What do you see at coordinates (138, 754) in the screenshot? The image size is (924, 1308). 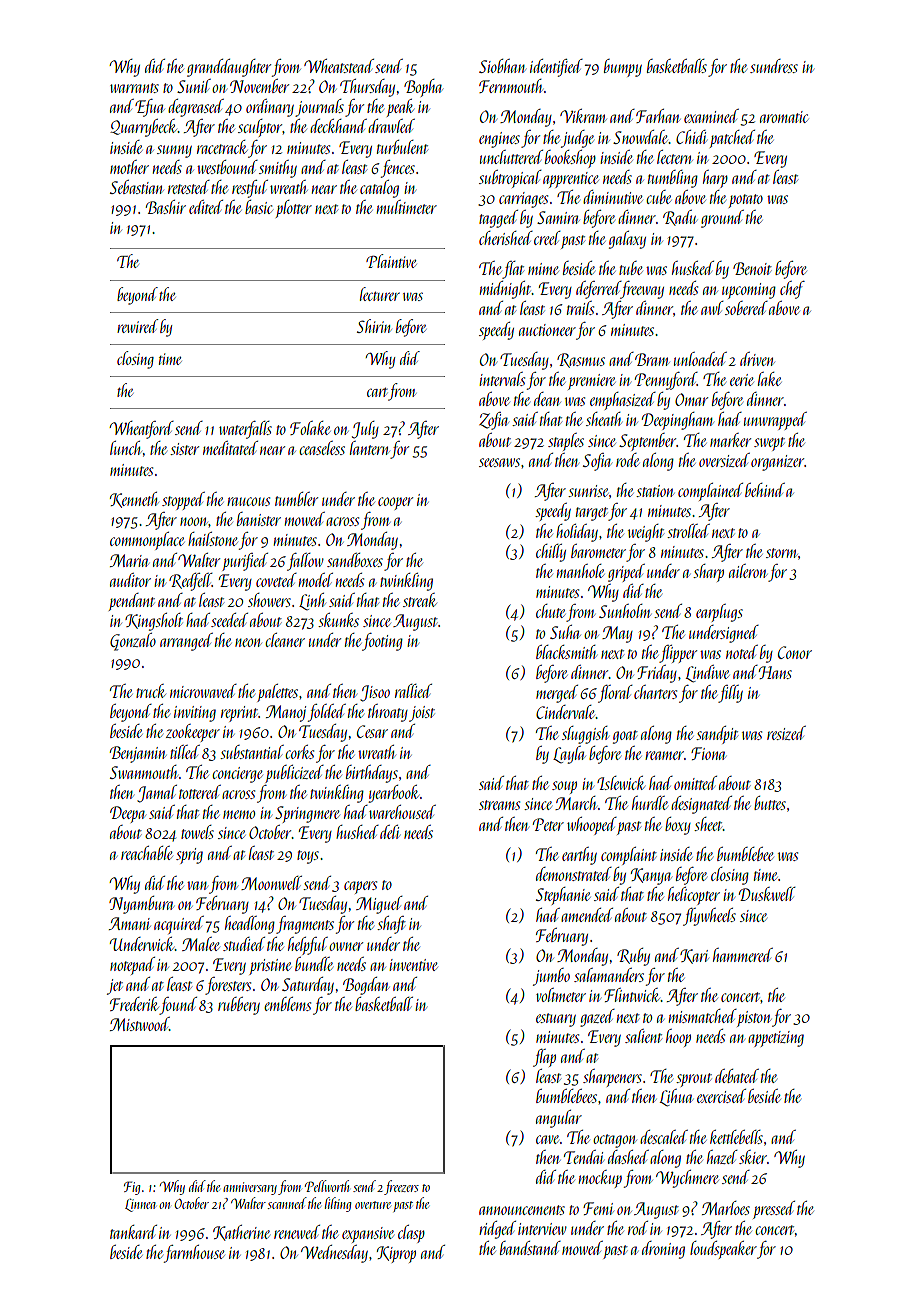 I see `Benjamin` at bounding box center [138, 754].
